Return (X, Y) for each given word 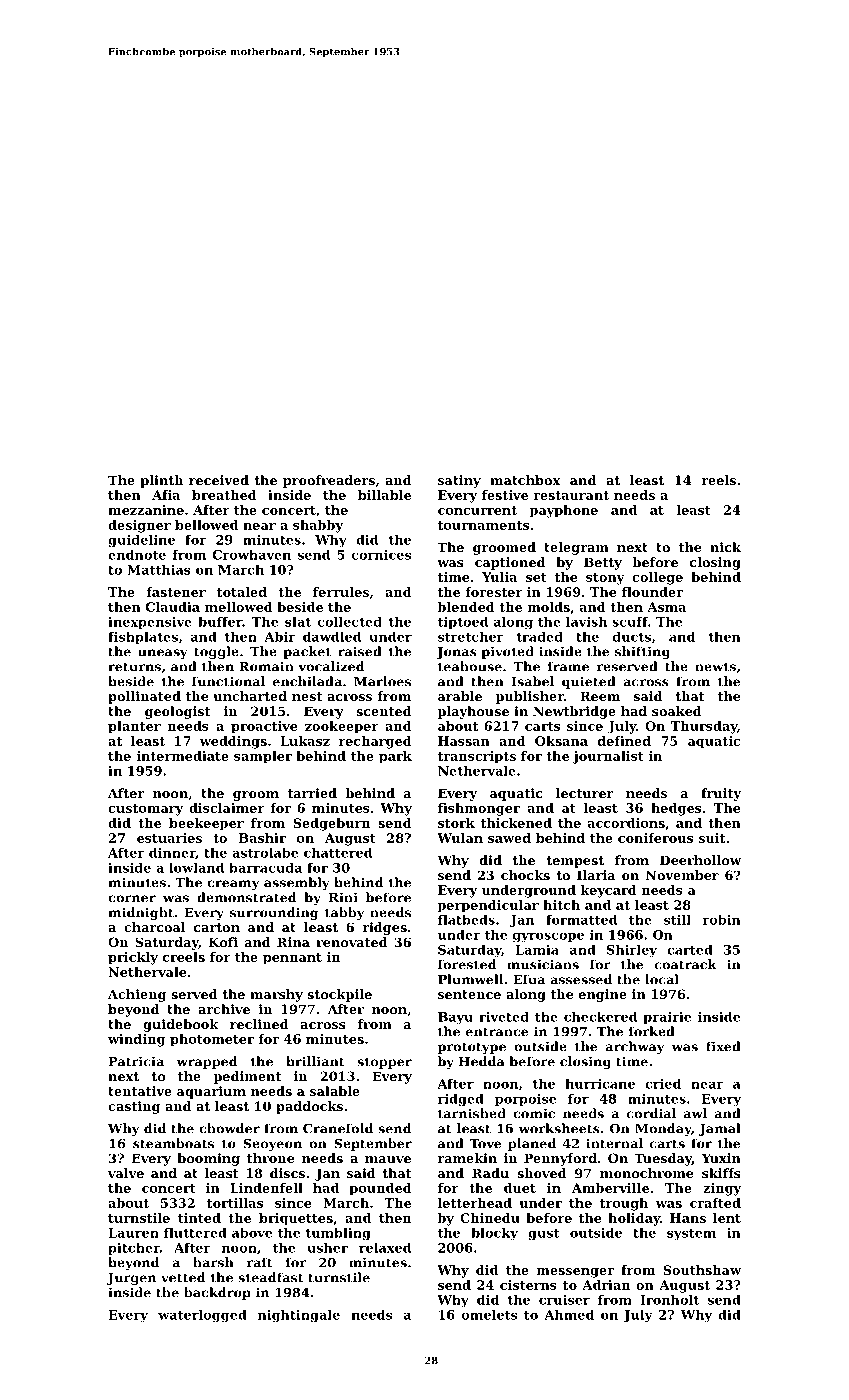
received (219, 480)
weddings (233, 742)
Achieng (137, 995)
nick (725, 547)
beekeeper (206, 824)
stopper (384, 1063)
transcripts (477, 757)
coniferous (655, 838)
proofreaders (329, 481)
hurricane (600, 1084)
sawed (509, 838)
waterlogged (202, 1316)
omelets (489, 1315)
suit (712, 838)
